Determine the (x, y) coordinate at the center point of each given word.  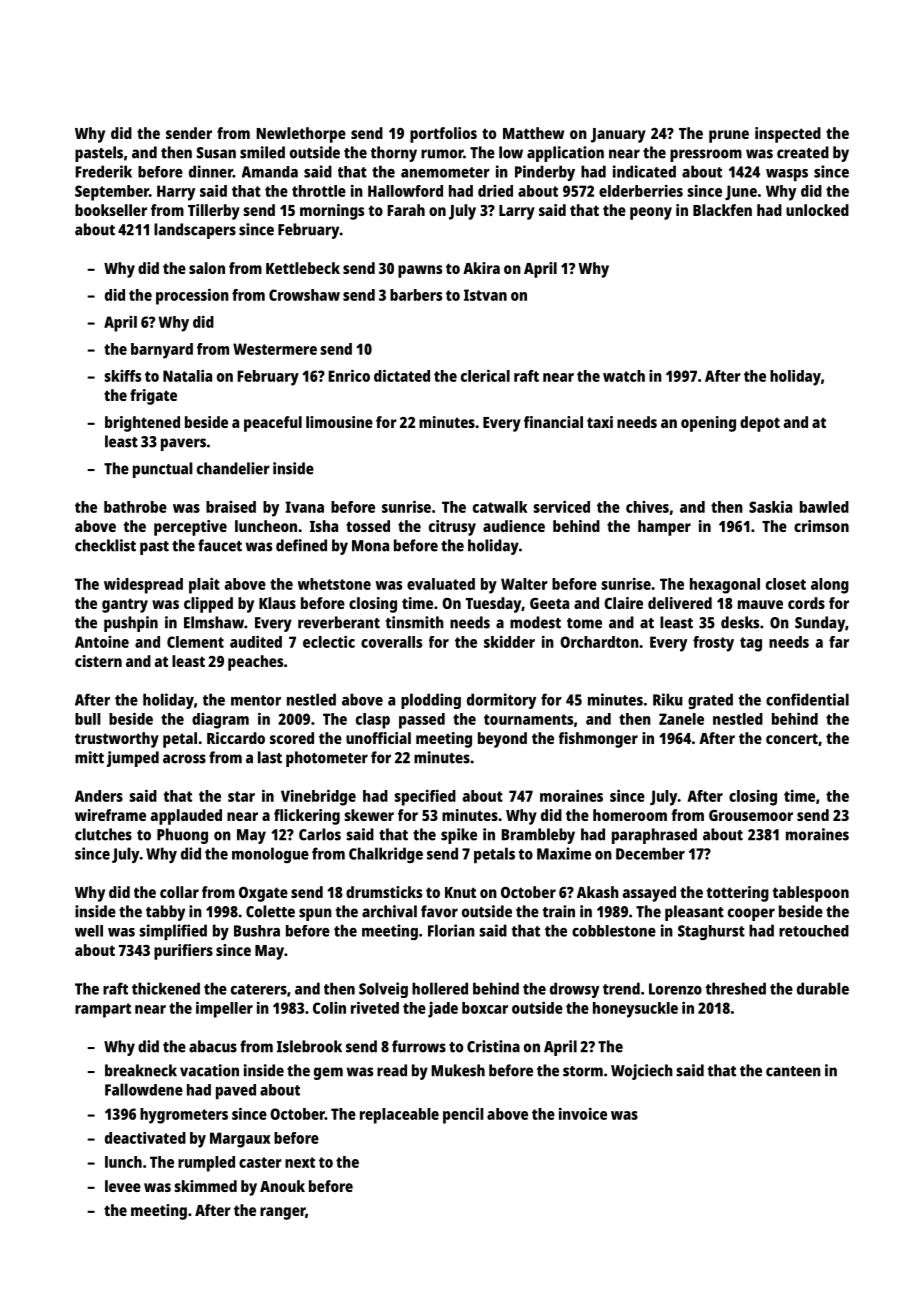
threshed (735, 988)
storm (583, 1071)
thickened (166, 988)
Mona (370, 546)
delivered (680, 603)
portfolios (443, 135)
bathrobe (135, 507)
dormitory (501, 701)
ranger (282, 1213)
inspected (788, 135)
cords (806, 603)
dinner (211, 171)
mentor (256, 700)
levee (123, 1186)
